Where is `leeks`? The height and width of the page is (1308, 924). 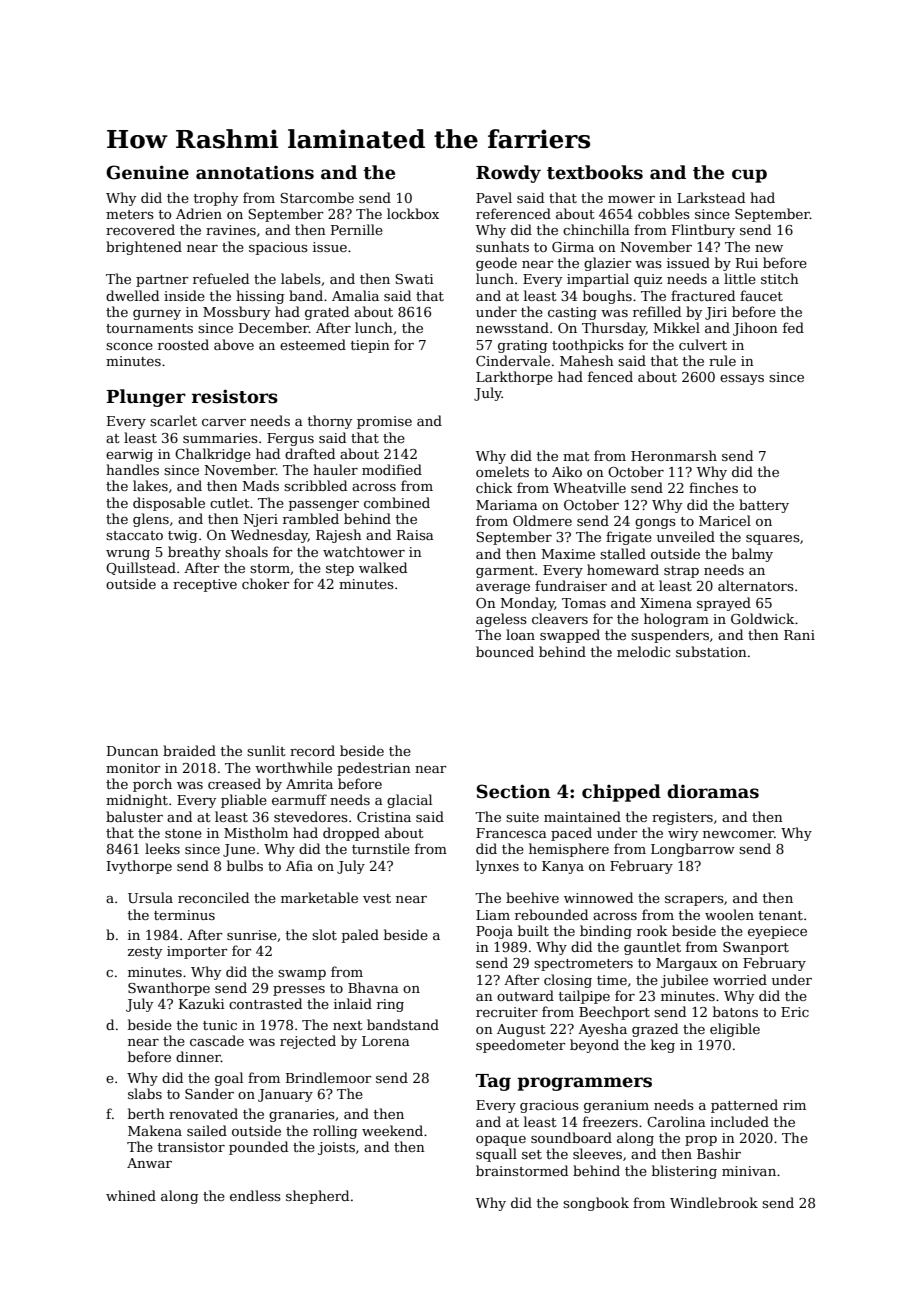
leeks is located at coordinates (162, 848).
